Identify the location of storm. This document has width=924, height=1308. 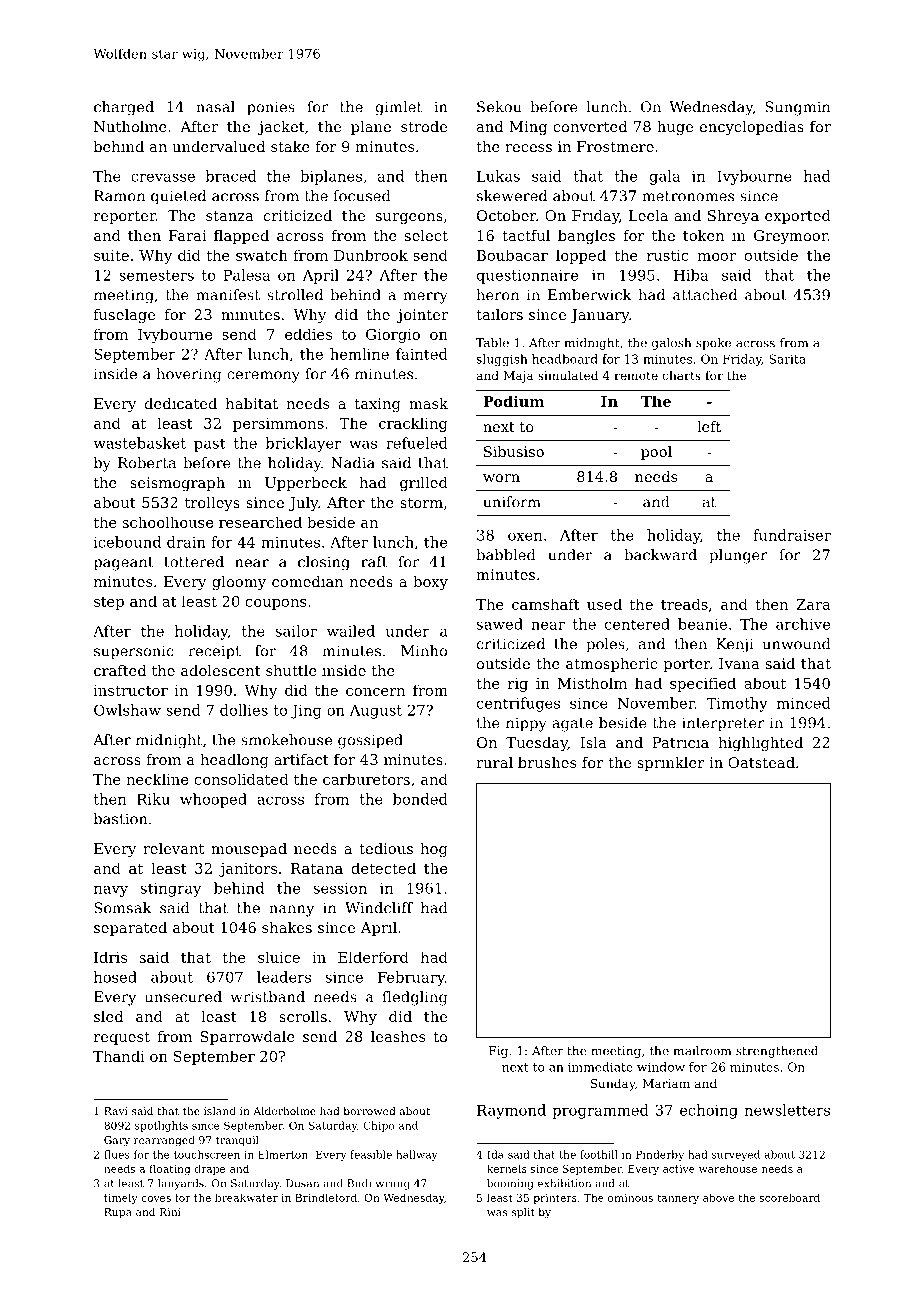
(421, 503).
